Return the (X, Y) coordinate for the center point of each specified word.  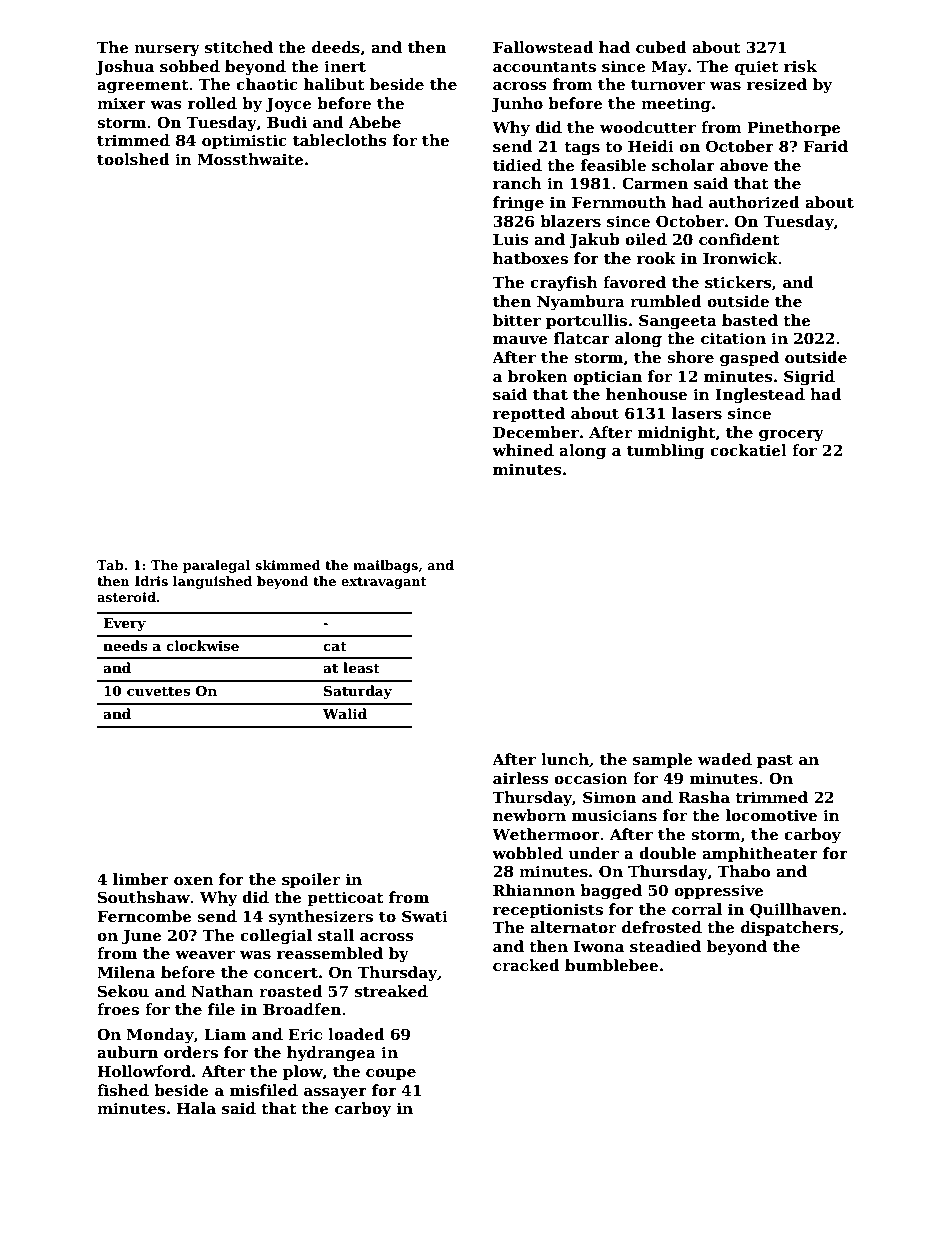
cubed (661, 47)
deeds (336, 47)
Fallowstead (543, 47)
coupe (391, 1074)
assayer (335, 1094)
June (142, 937)
